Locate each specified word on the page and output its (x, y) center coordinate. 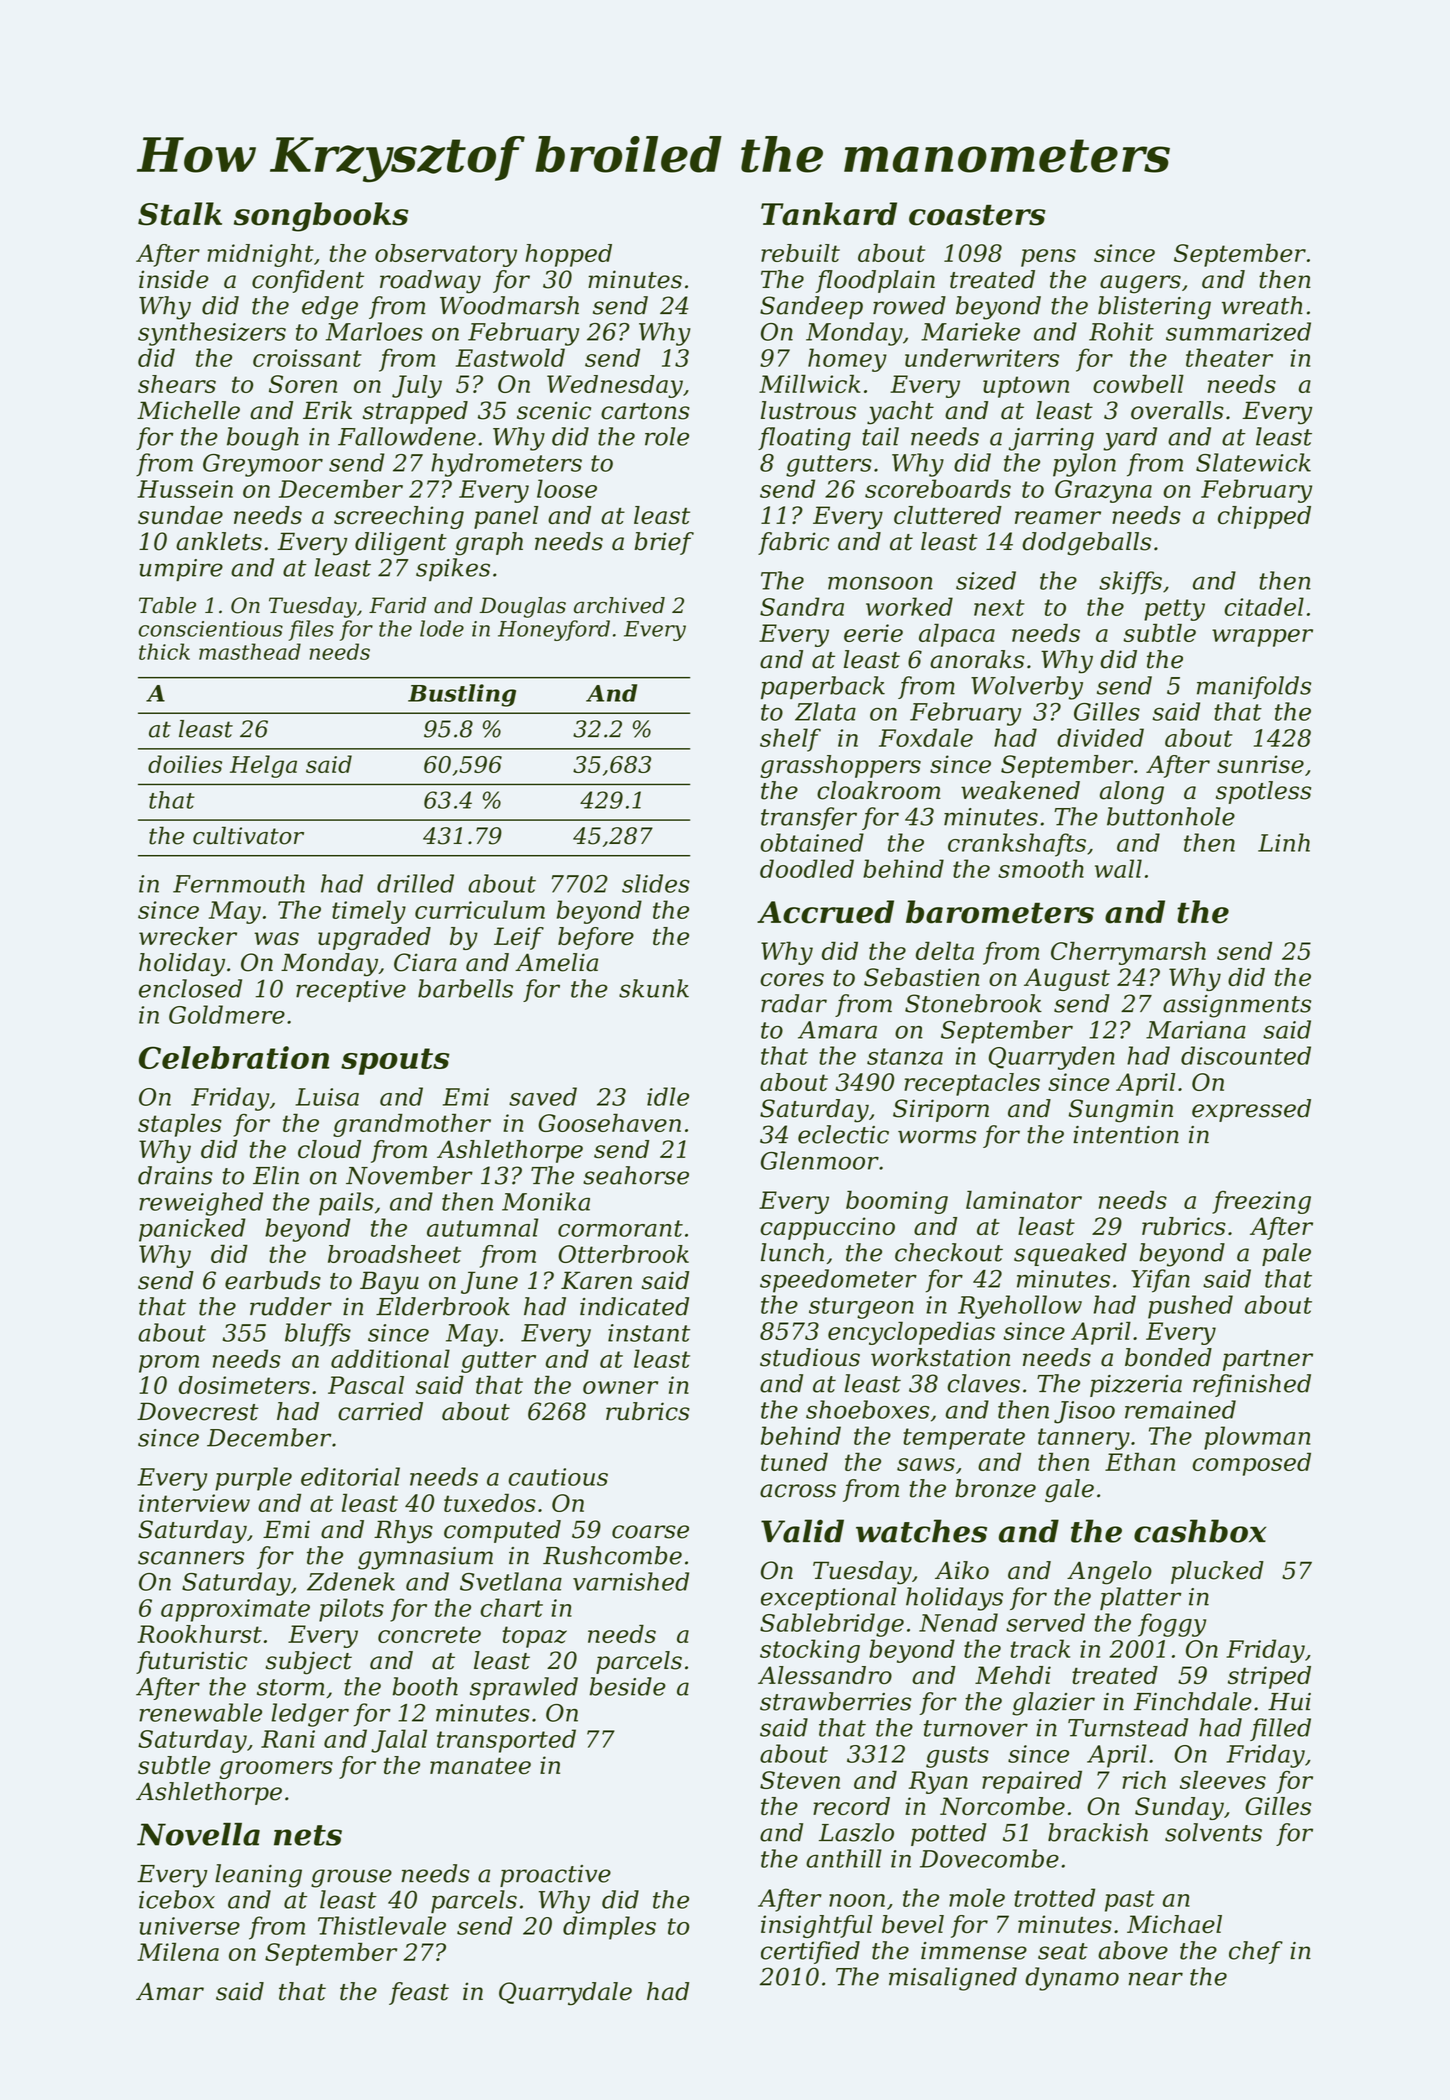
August (1067, 979)
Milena (178, 1952)
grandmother (412, 1125)
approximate (235, 1610)
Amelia (556, 962)
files (311, 630)
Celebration (234, 1057)
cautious (558, 1477)
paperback (823, 687)
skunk (654, 988)
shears (177, 384)
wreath (1262, 305)
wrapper (1262, 638)
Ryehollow (1020, 1307)
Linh (1284, 842)
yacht (900, 413)
